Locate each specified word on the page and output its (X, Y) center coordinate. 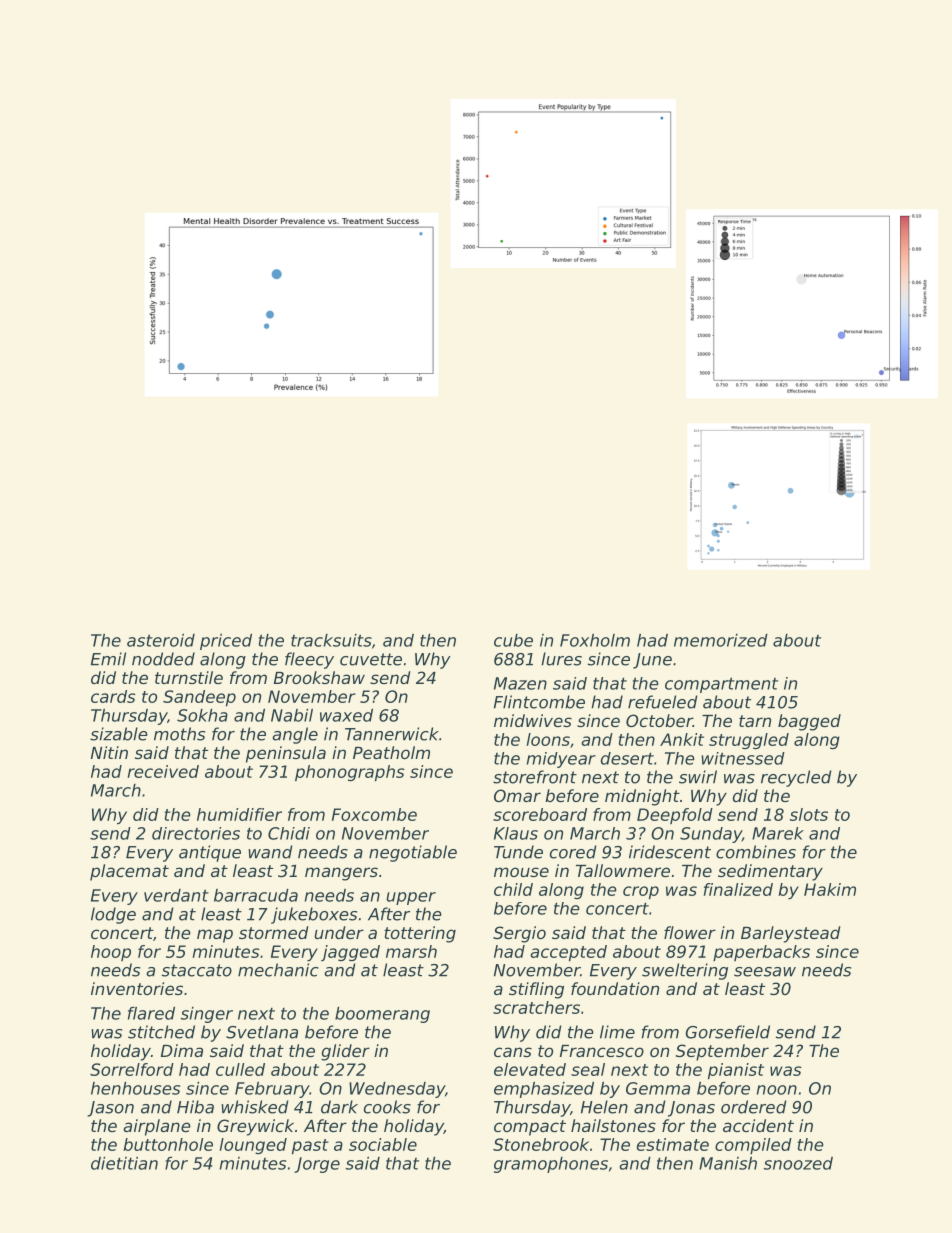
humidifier (239, 814)
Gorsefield (728, 1032)
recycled (796, 778)
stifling (536, 990)
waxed (346, 715)
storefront (535, 777)
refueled (662, 702)
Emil (108, 658)
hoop (111, 953)
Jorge (317, 1165)
